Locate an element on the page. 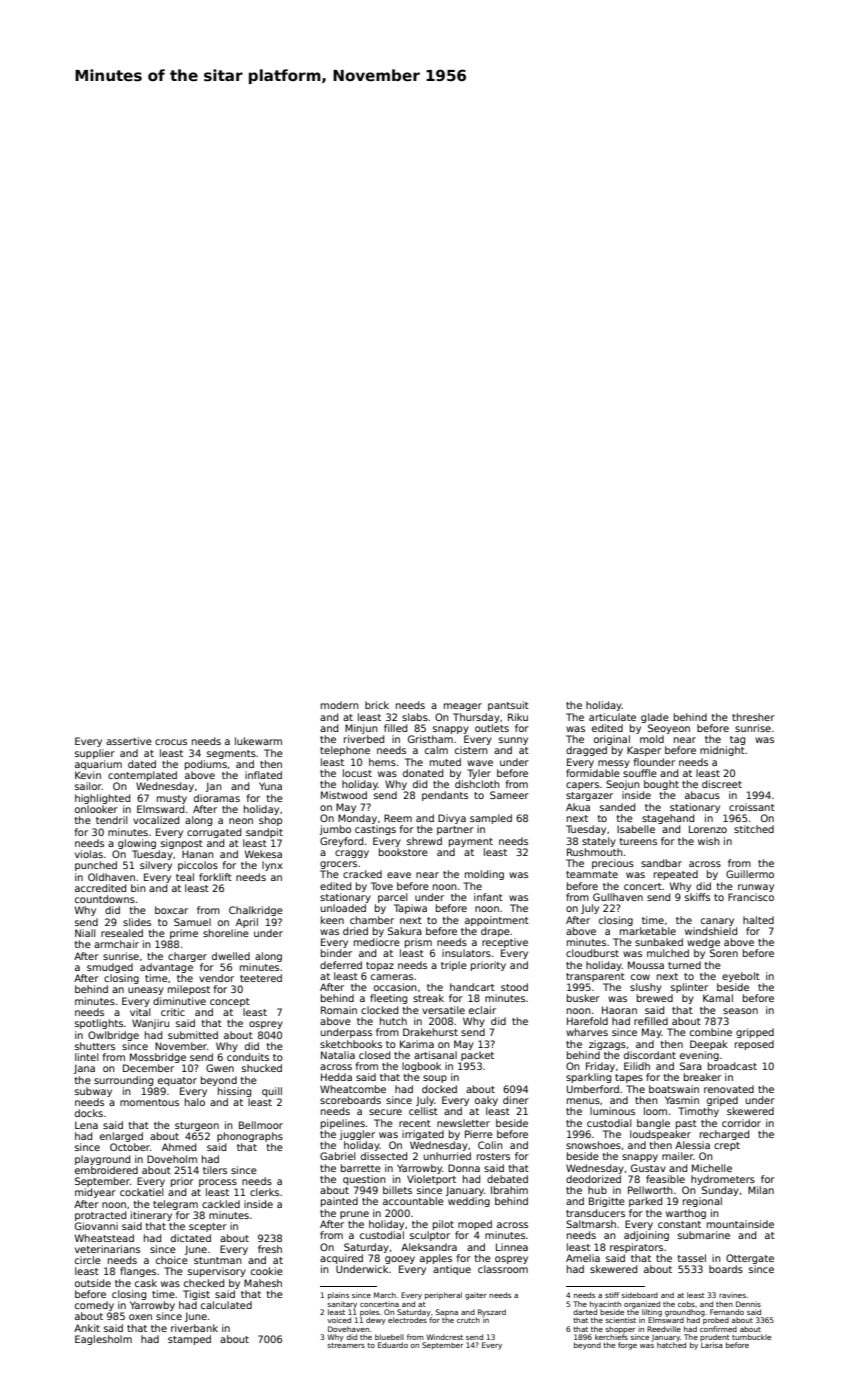  thresher is located at coordinates (753, 717).
